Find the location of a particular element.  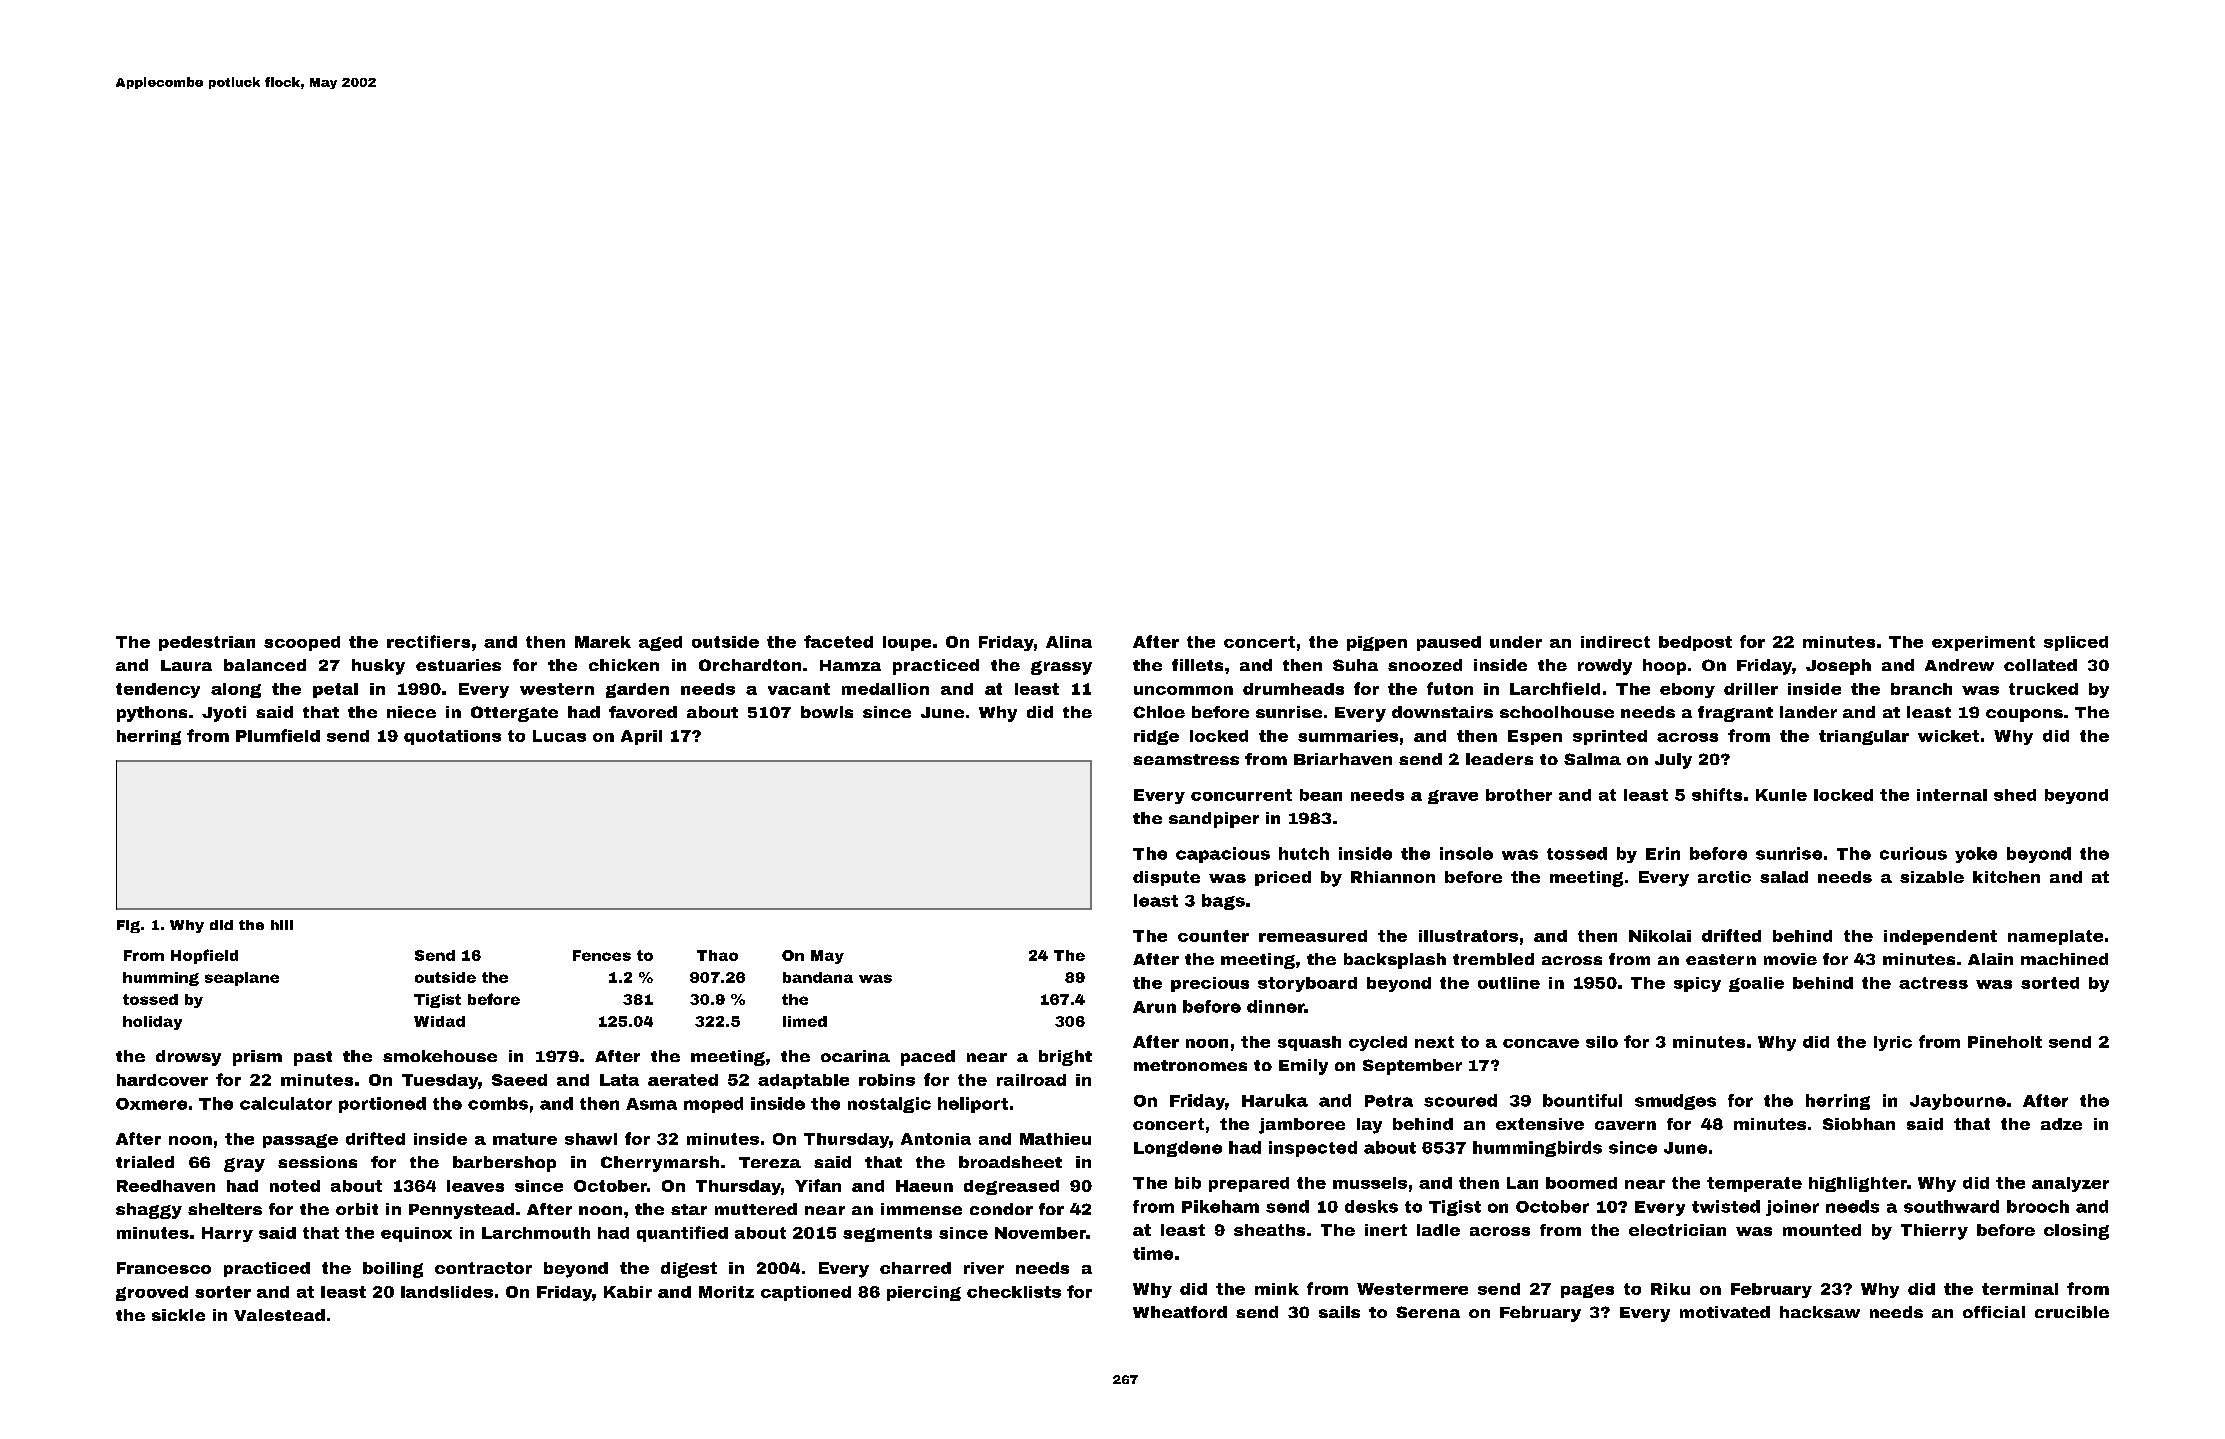

Fences is located at coordinates (602, 955).
